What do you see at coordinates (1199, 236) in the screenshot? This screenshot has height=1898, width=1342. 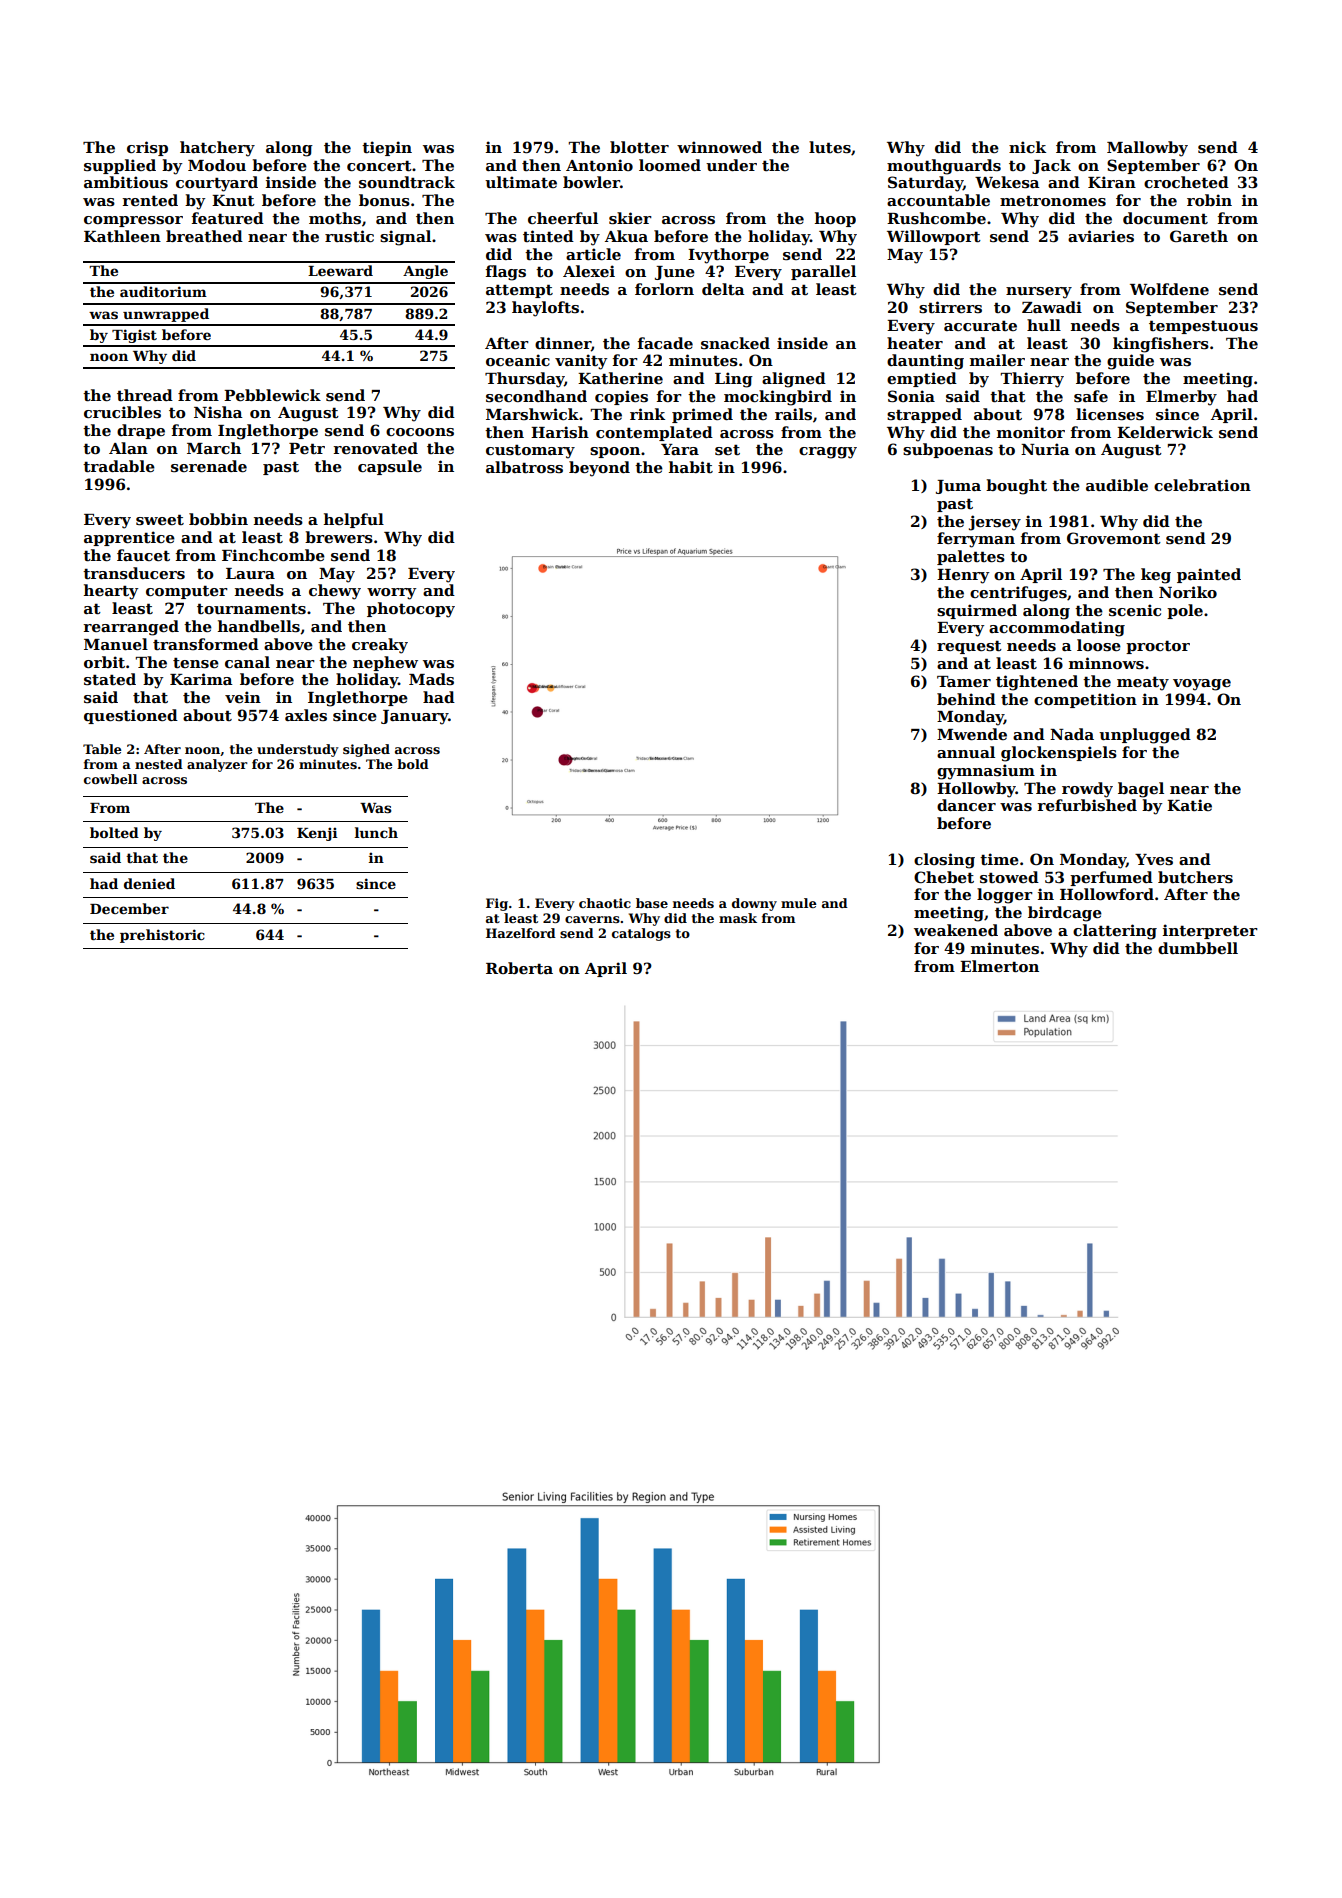 I see `Gareth` at bounding box center [1199, 236].
